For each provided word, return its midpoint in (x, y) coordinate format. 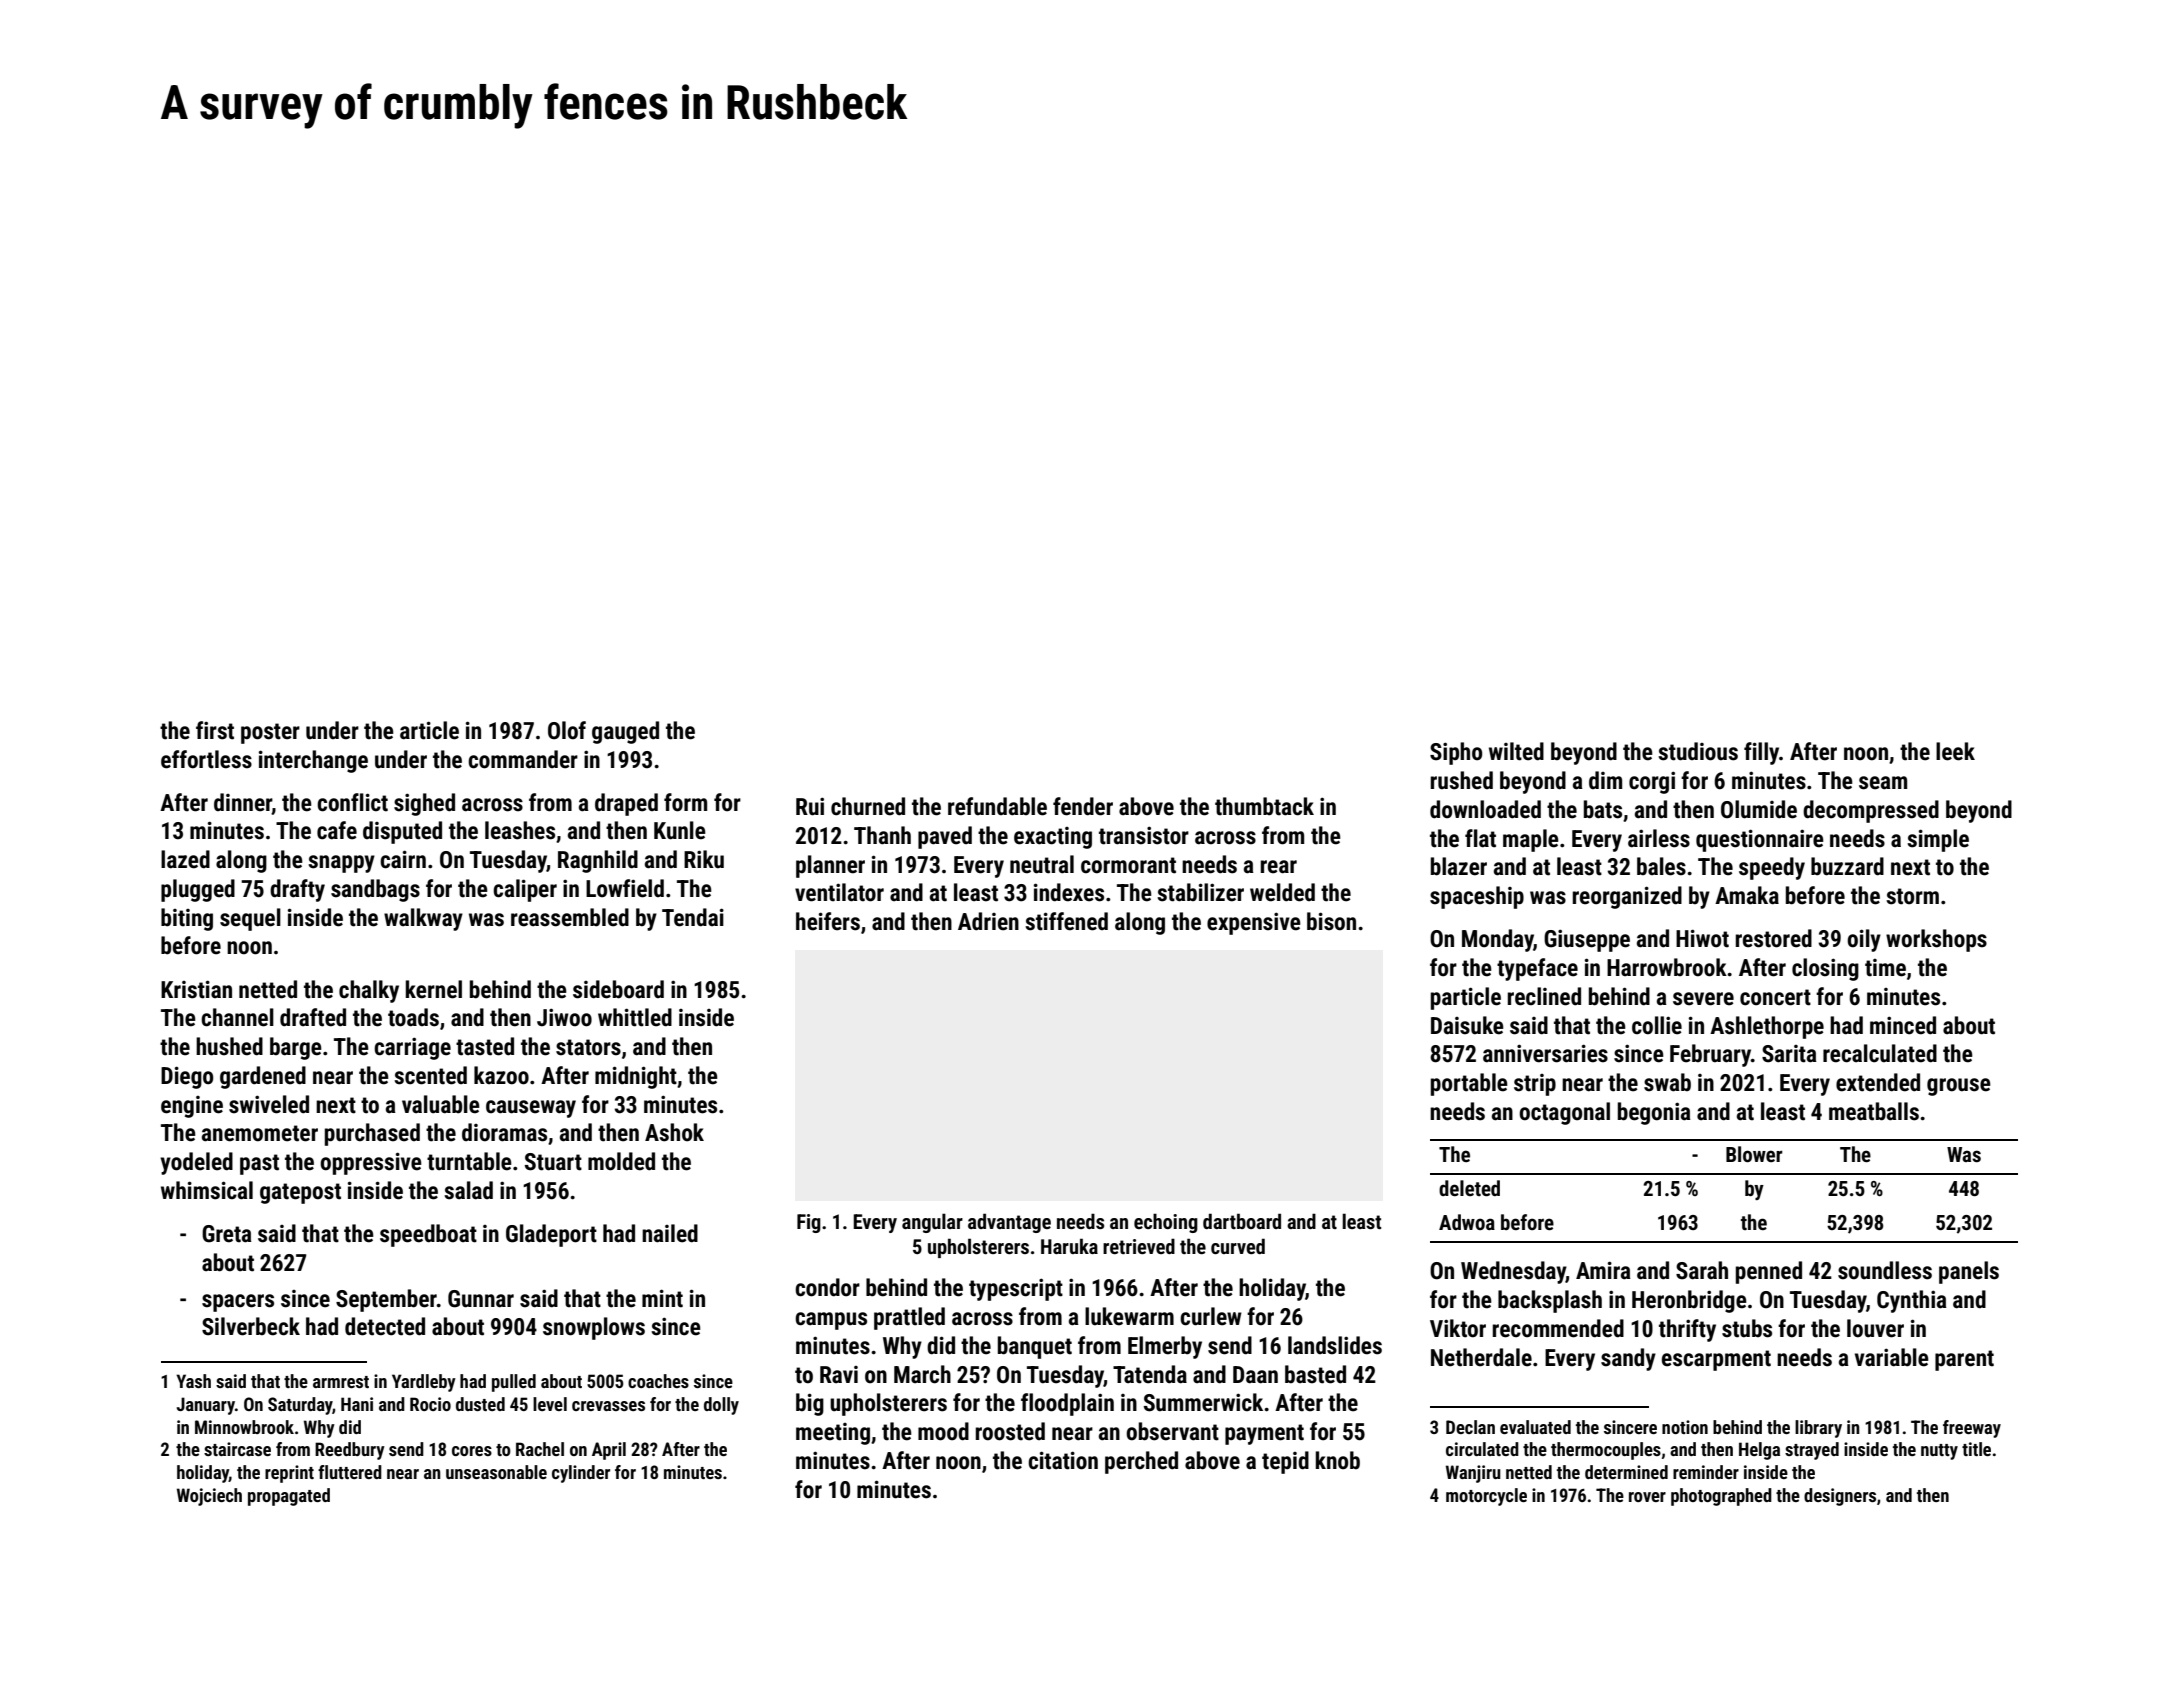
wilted (1516, 751)
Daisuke (1467, 1025)
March (922, 1374)
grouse (1959, 1087)
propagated (289, 1497)
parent (1964, 1360)
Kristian (196, 989)
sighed (424, 804)
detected (385, 1326)
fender (1083, 806)
